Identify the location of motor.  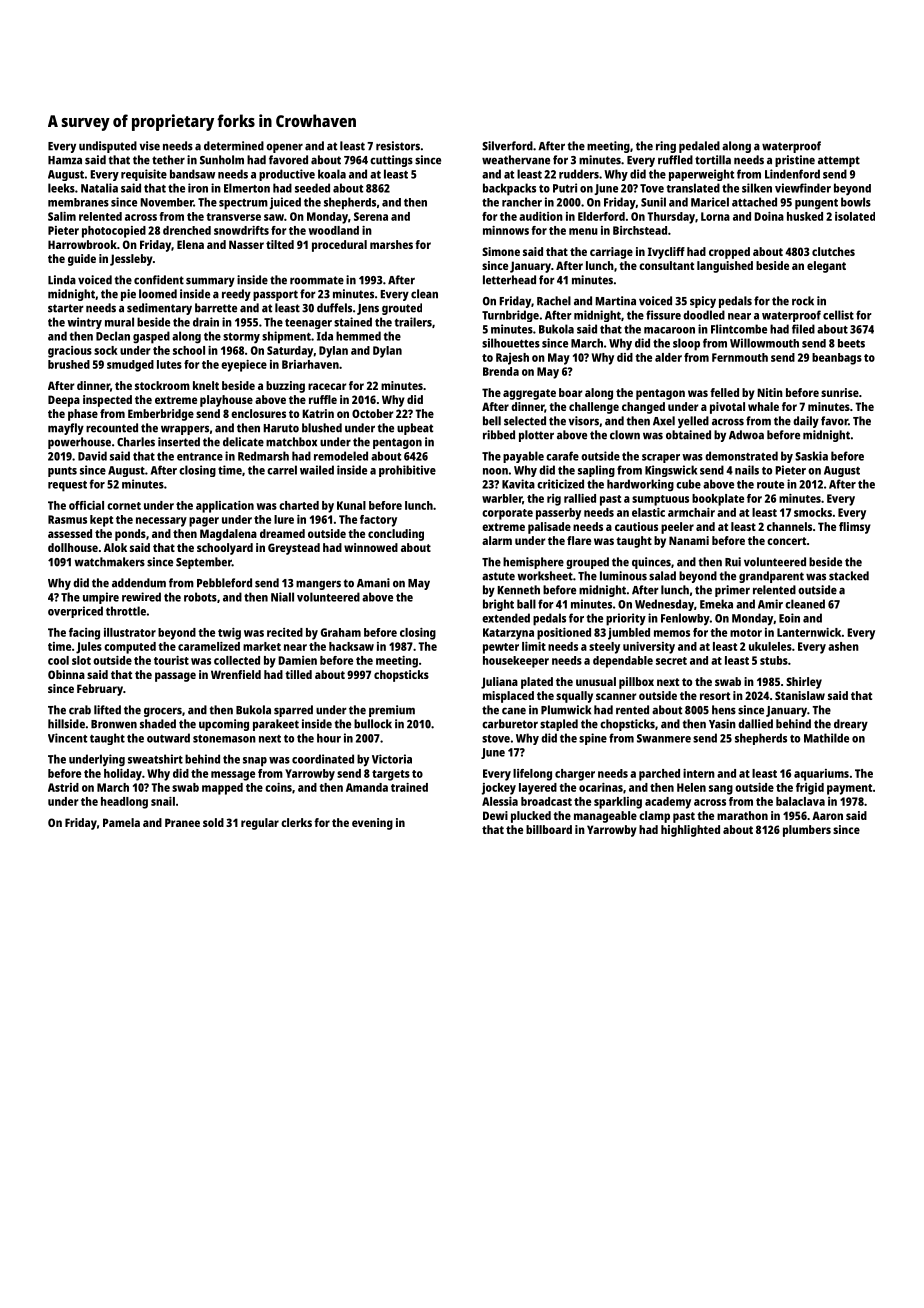
(746, 633).
